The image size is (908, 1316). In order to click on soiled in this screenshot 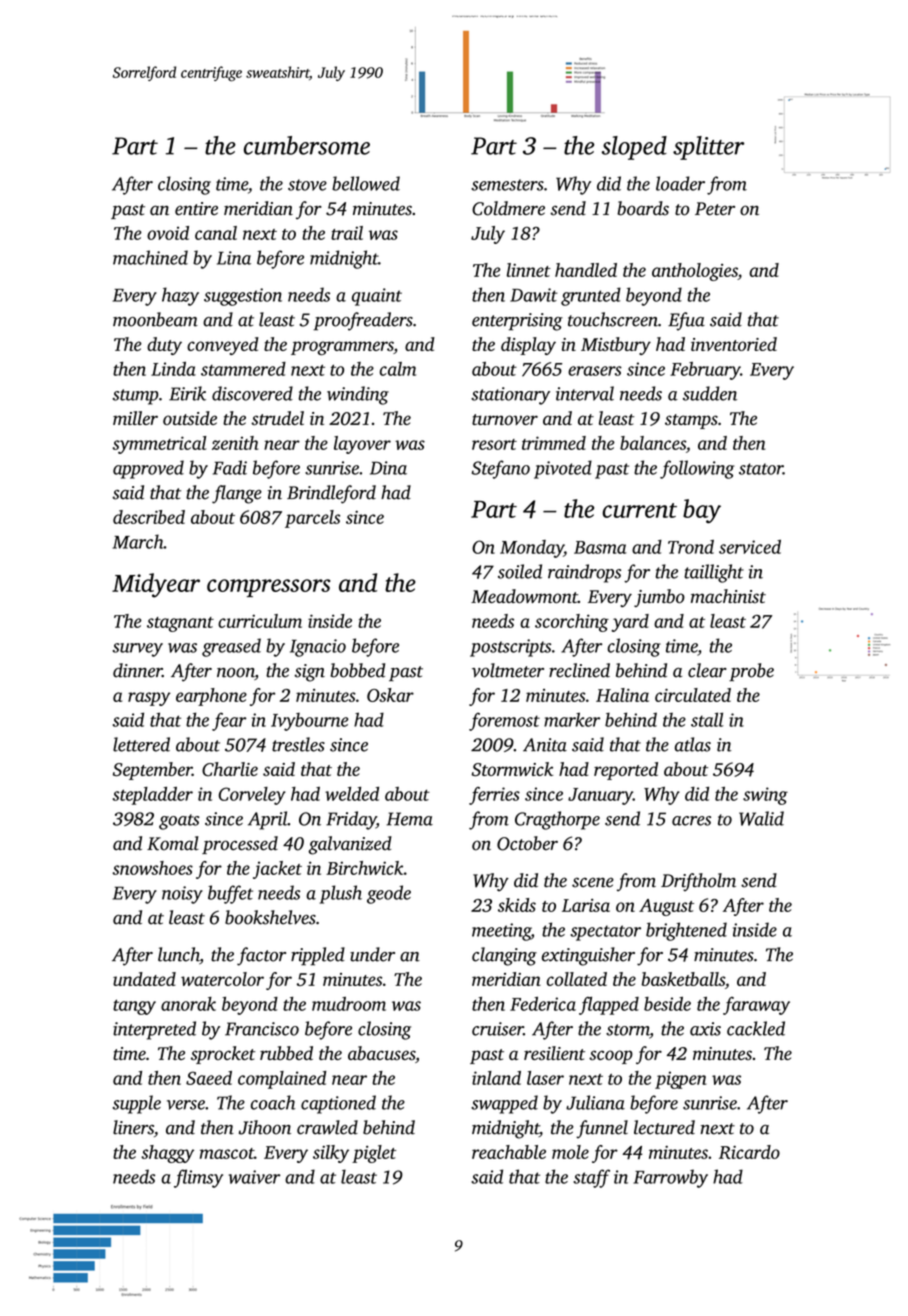, I will do `click(520, 571)`.
